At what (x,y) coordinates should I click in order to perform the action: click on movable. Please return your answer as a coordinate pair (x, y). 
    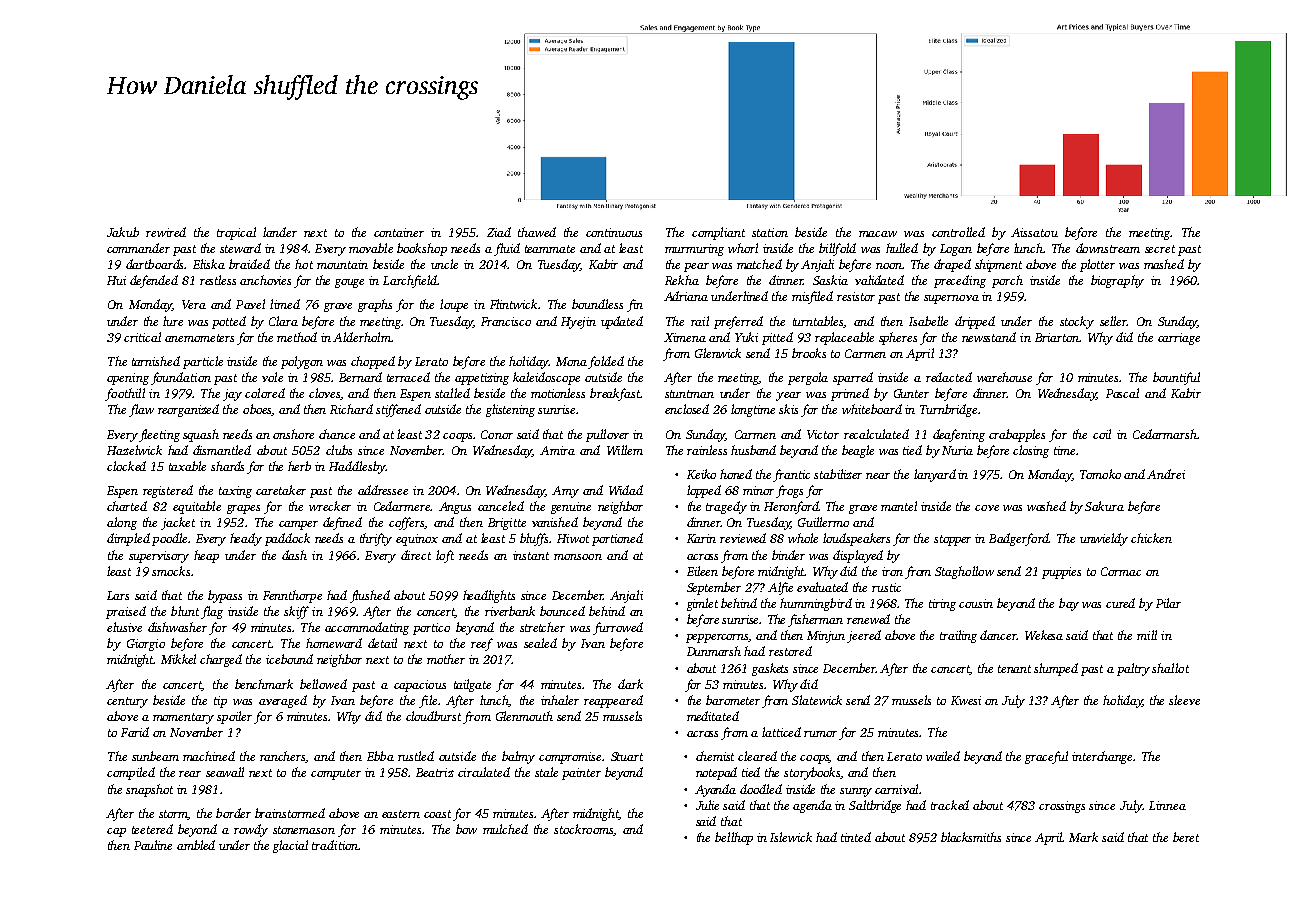
    Looking at the image, I should click on (371, 248).
